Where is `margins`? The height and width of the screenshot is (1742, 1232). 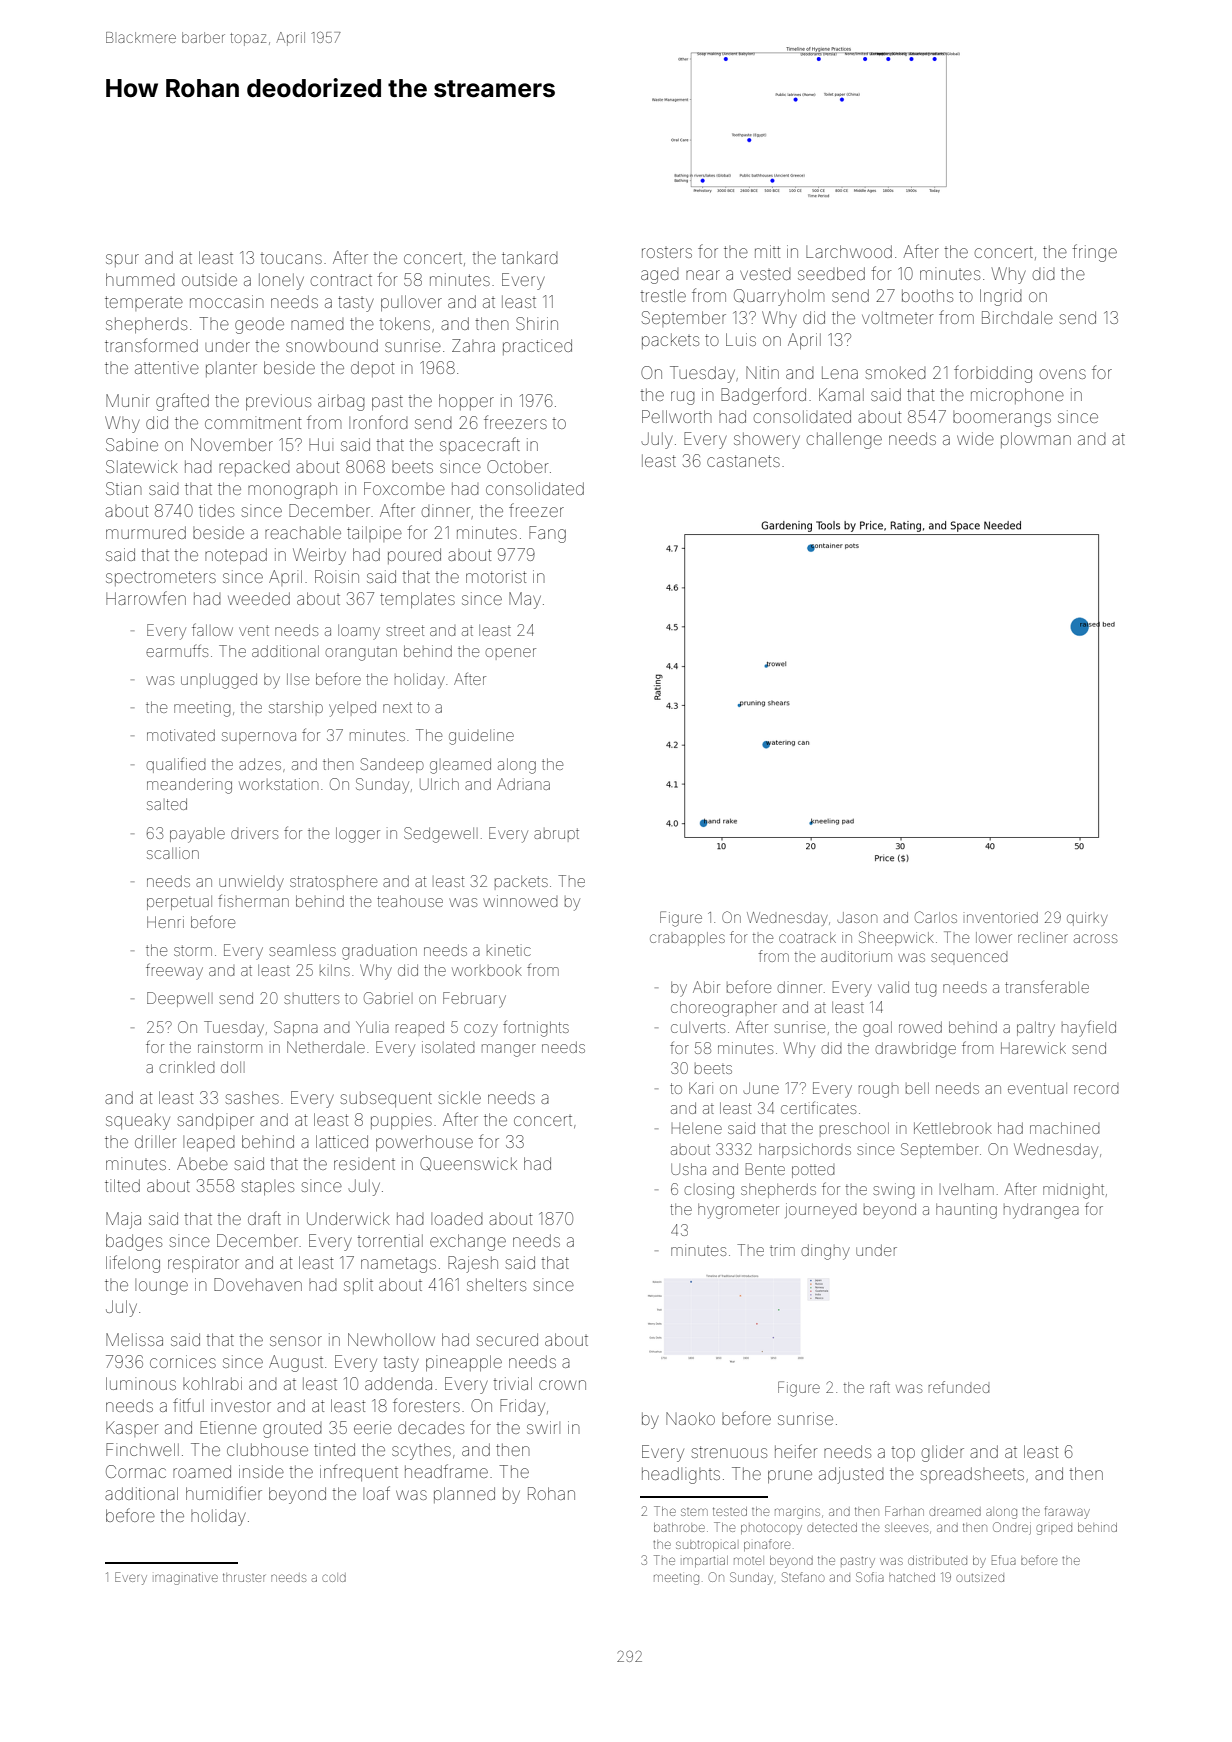 margins is located at coordinates (797, 1513).
